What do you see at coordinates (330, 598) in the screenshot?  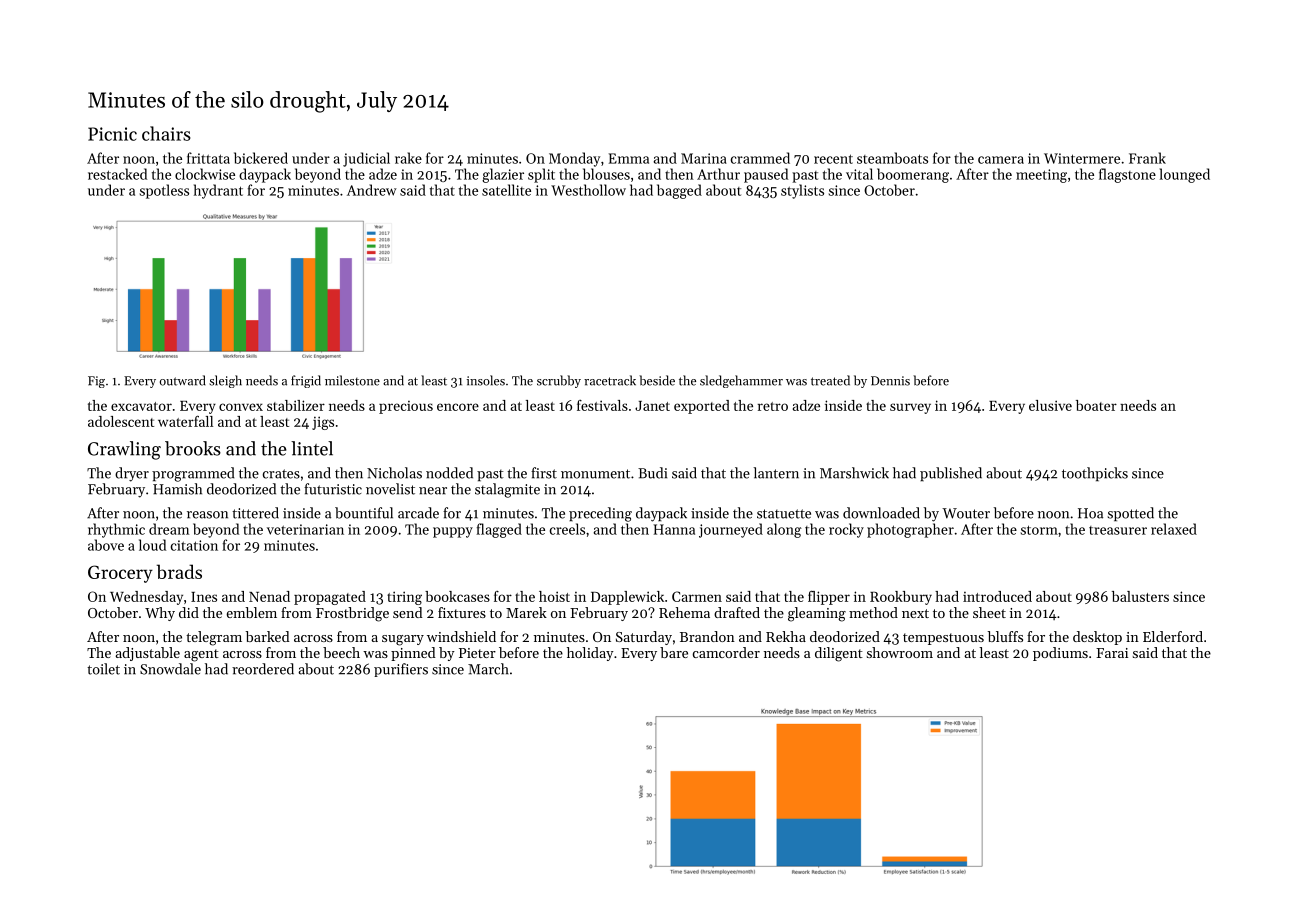 I see `propagated` at bounding box center [330, 598].
